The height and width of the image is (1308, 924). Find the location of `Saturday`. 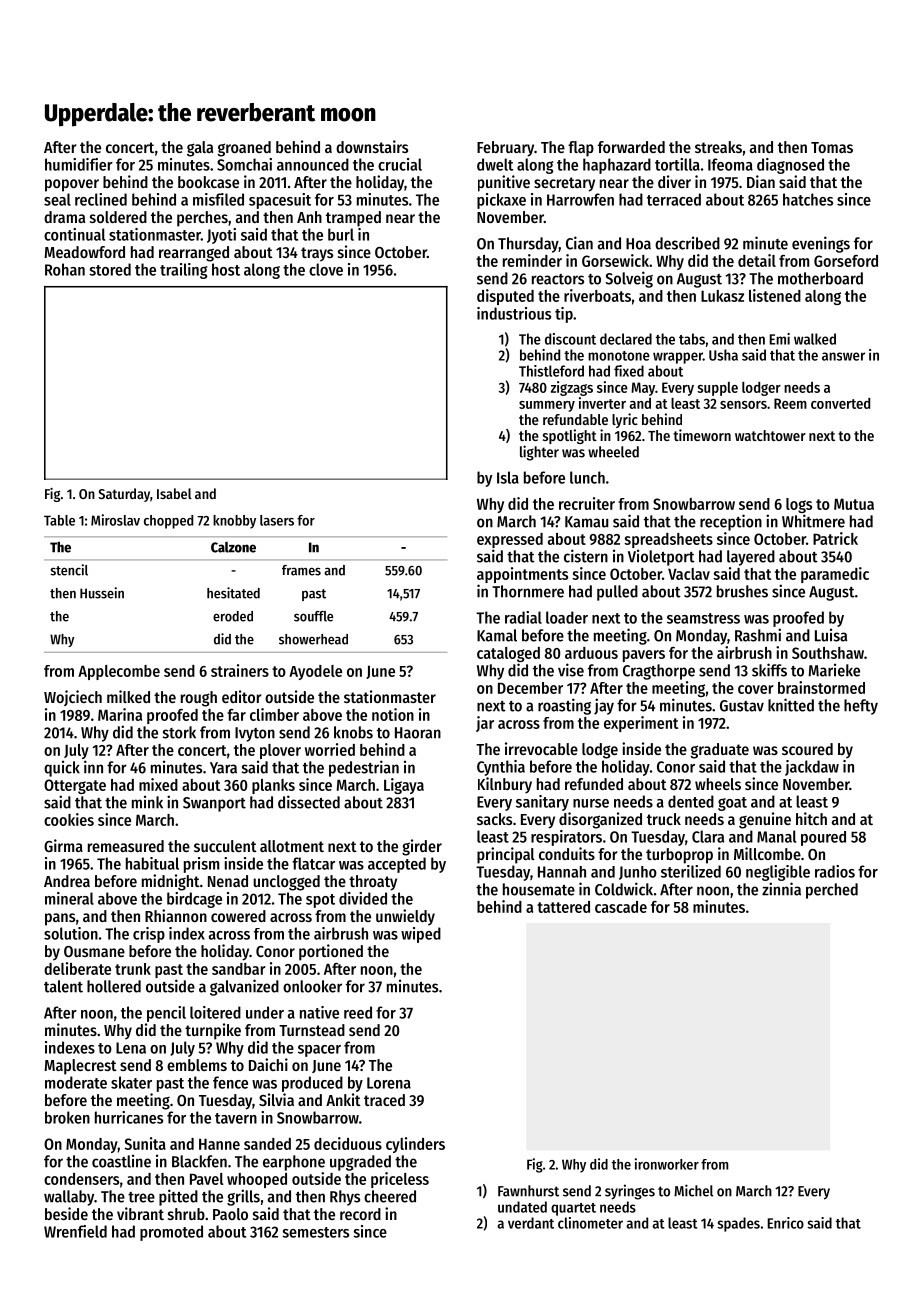

Saturday is located at coordinates (124, 495).
